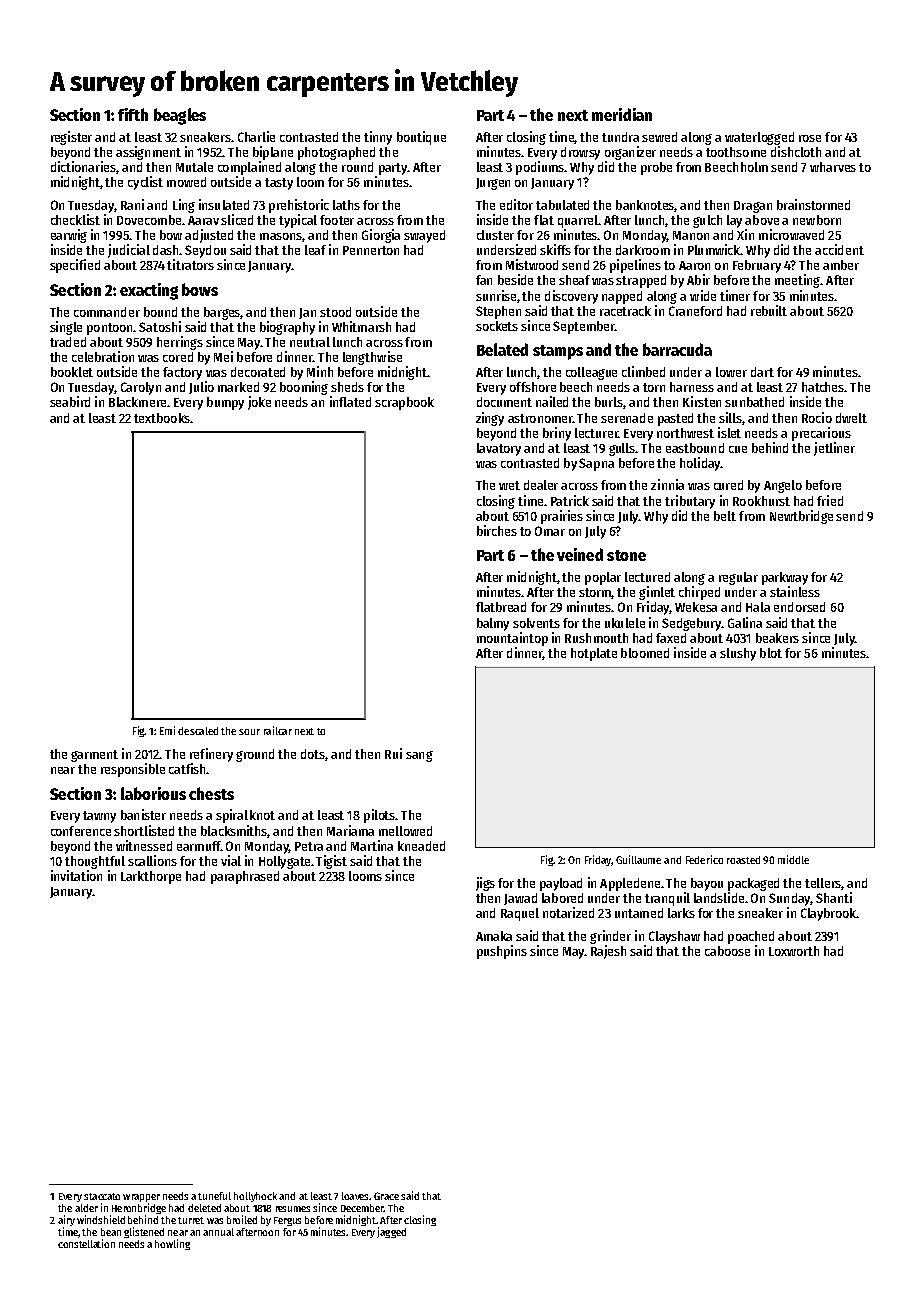  What do you see at coordinates (793, 859) in the page?
I see `middle` at bounding box center [793, 859].
